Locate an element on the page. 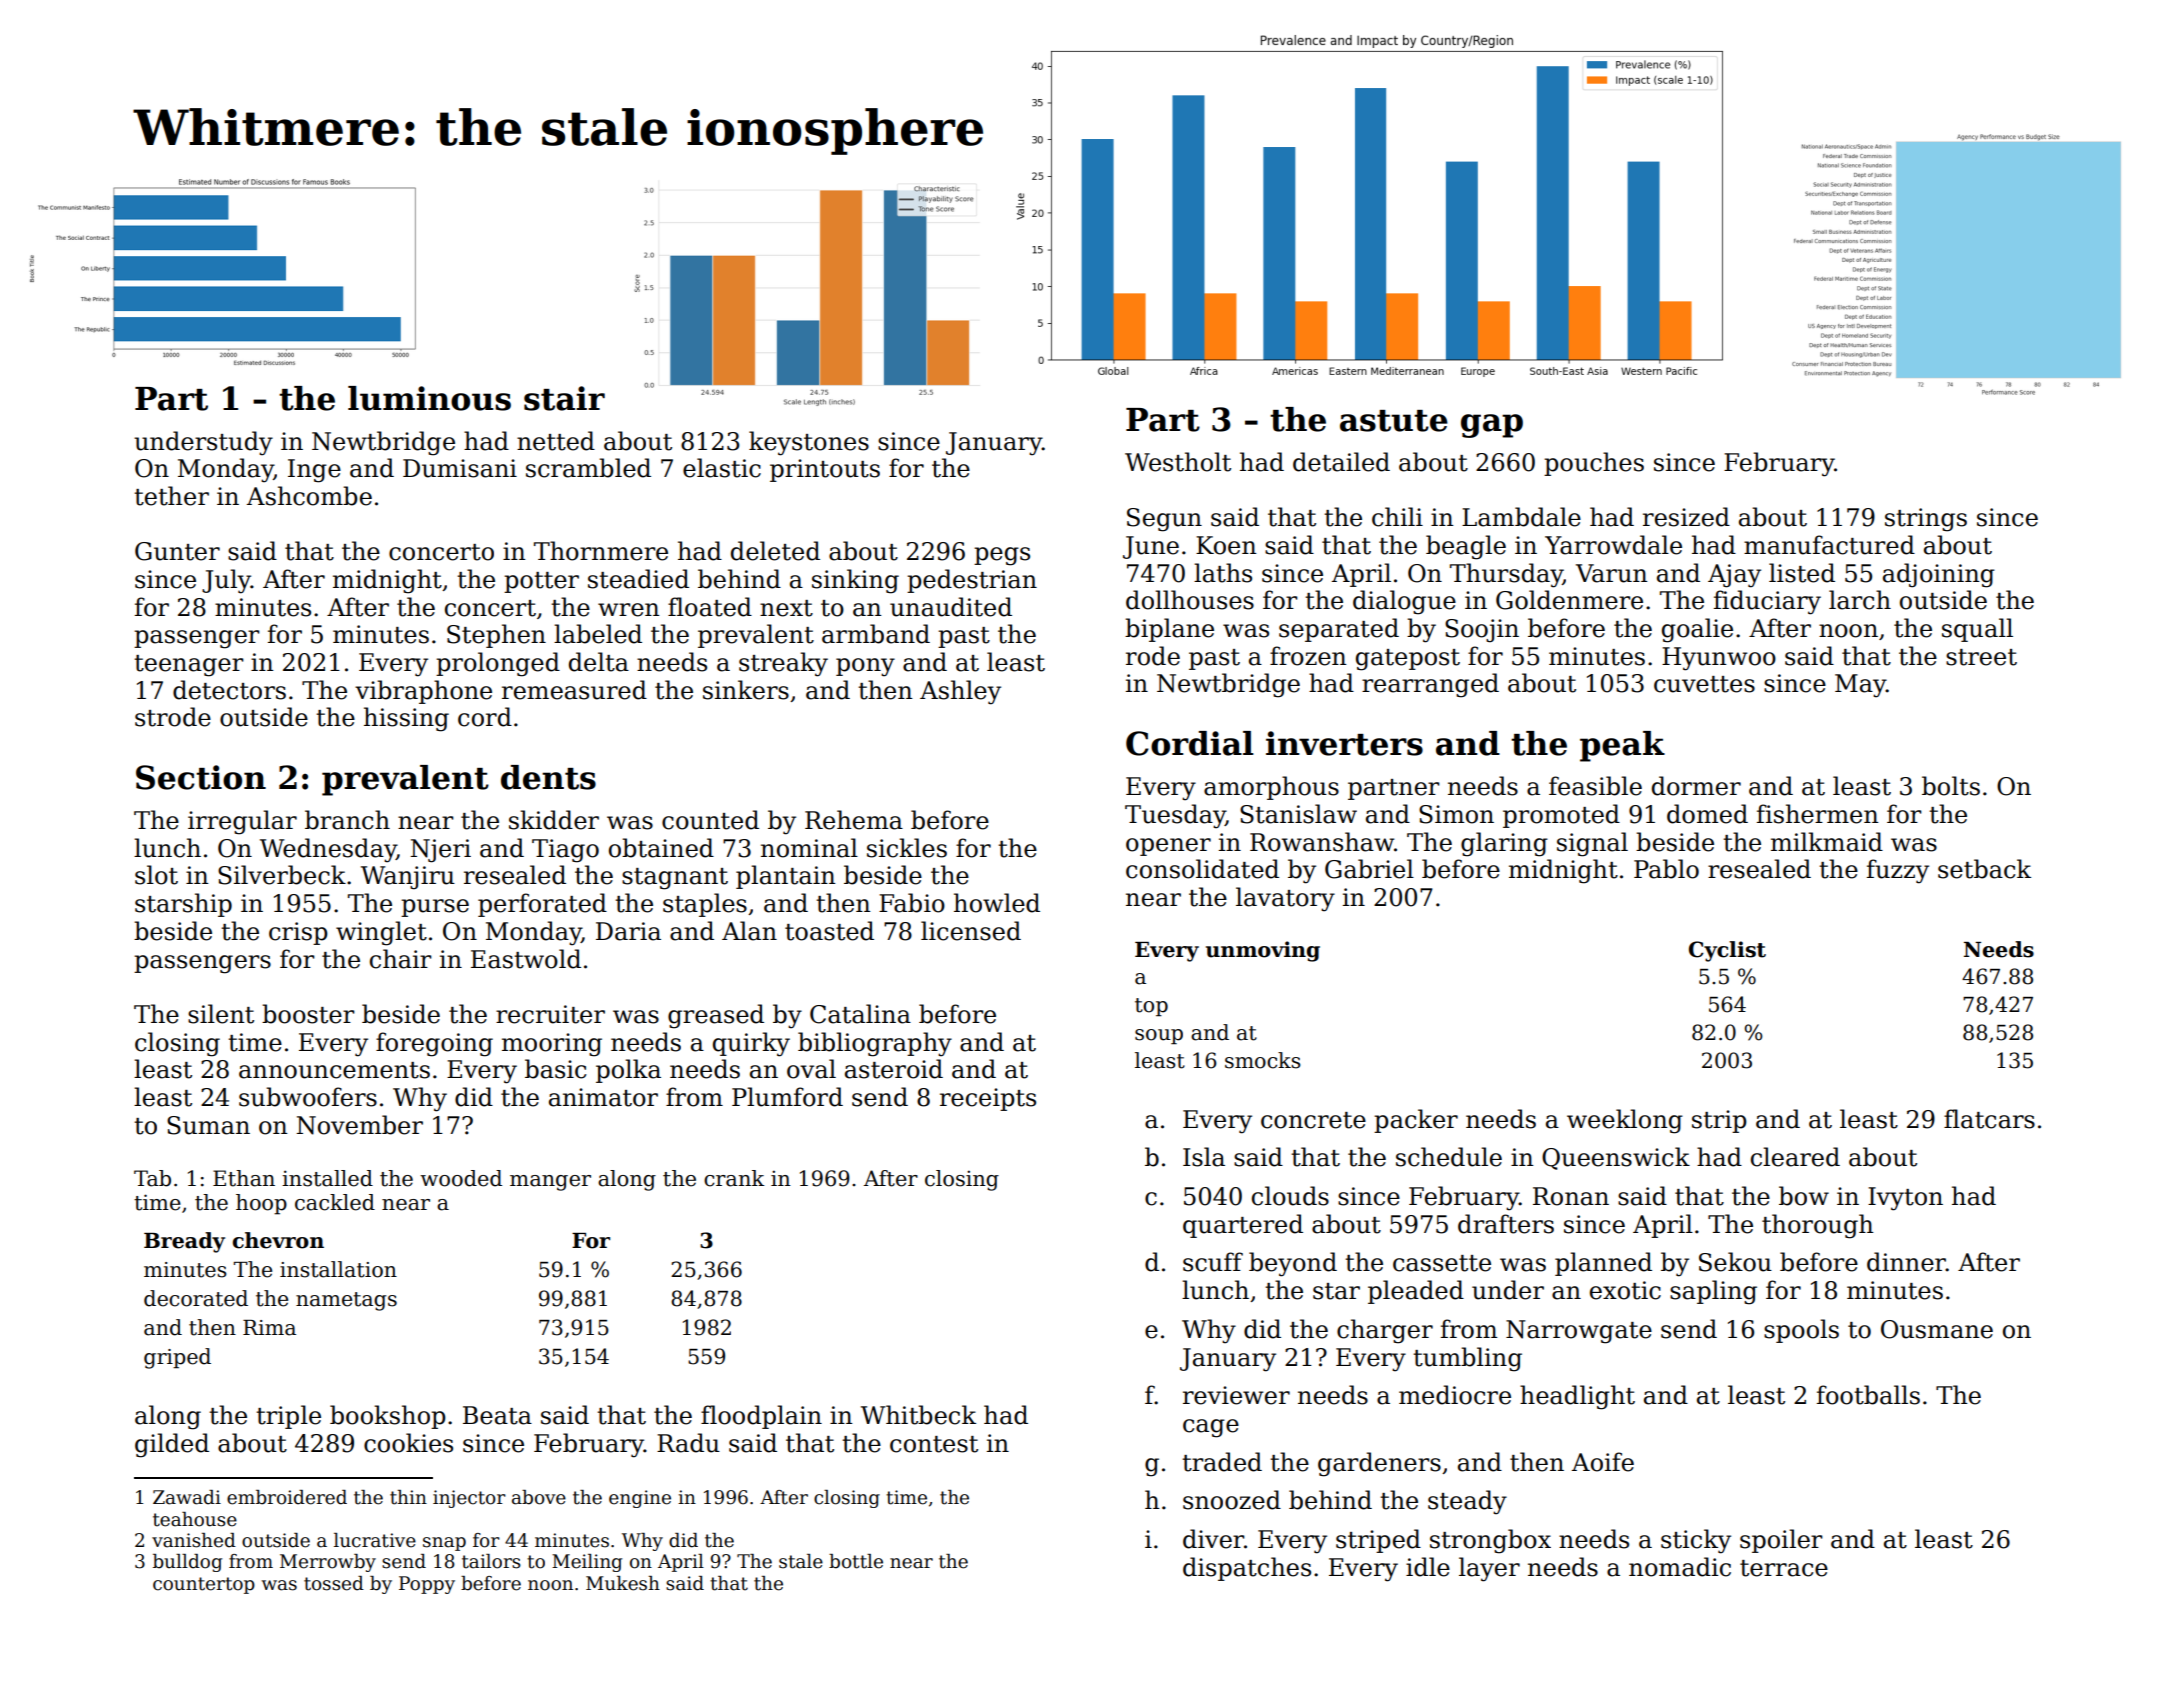 This page has width=2178, height=1683. gap is located at coordinates (1492, 426).
